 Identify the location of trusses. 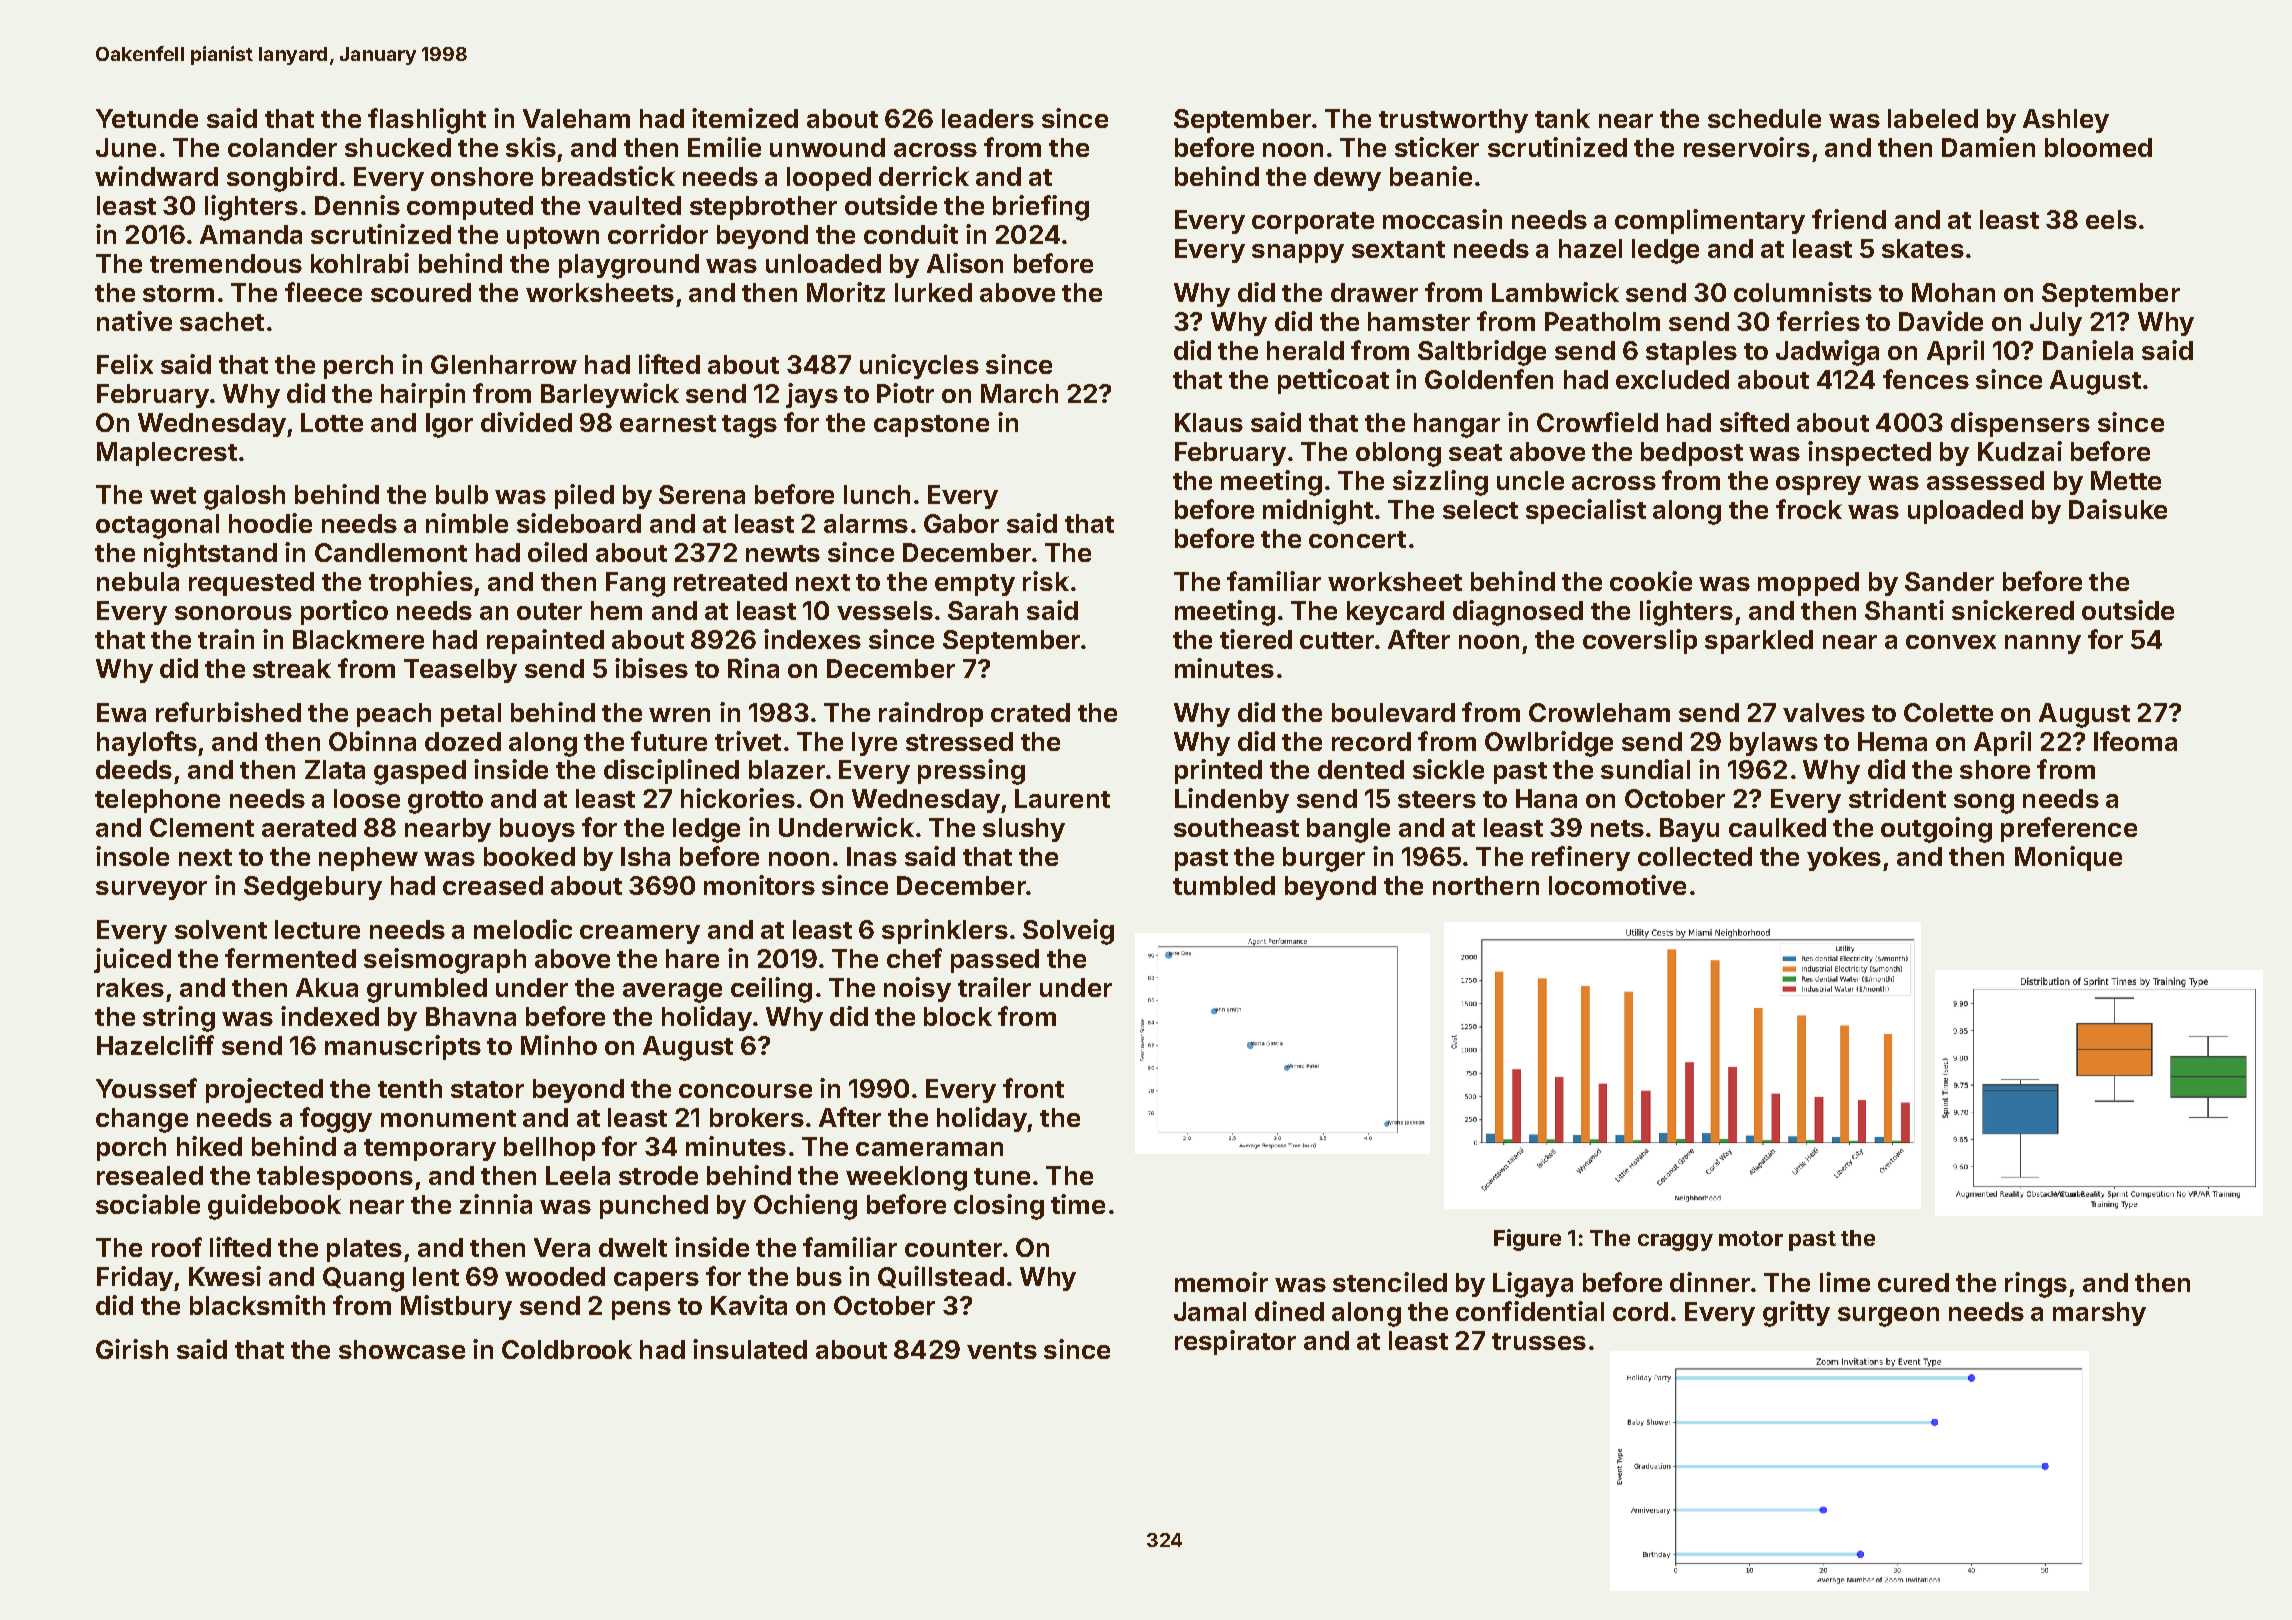
(1539, 1341).
